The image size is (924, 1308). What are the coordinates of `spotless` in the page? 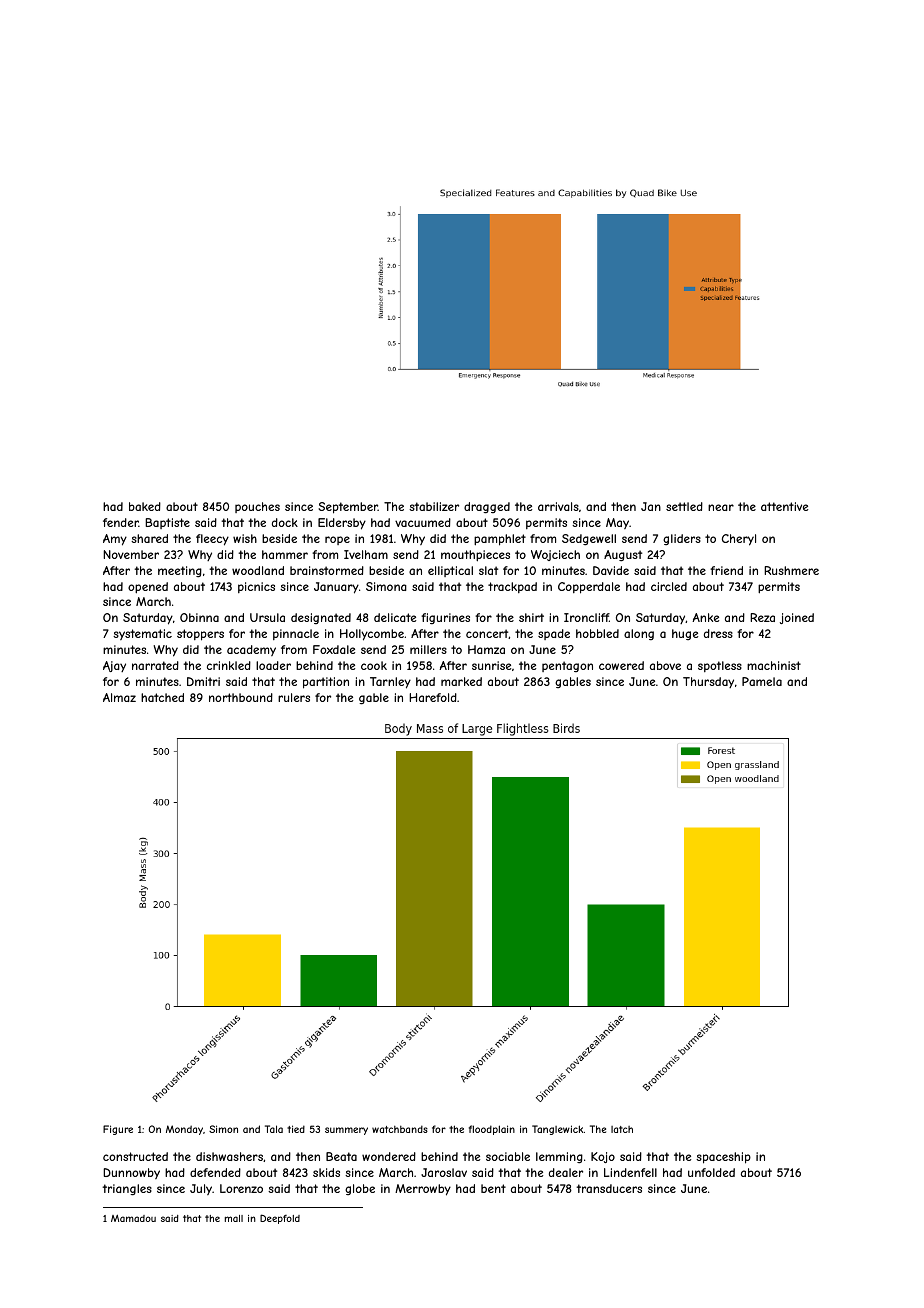 It's located at (720, 666).
